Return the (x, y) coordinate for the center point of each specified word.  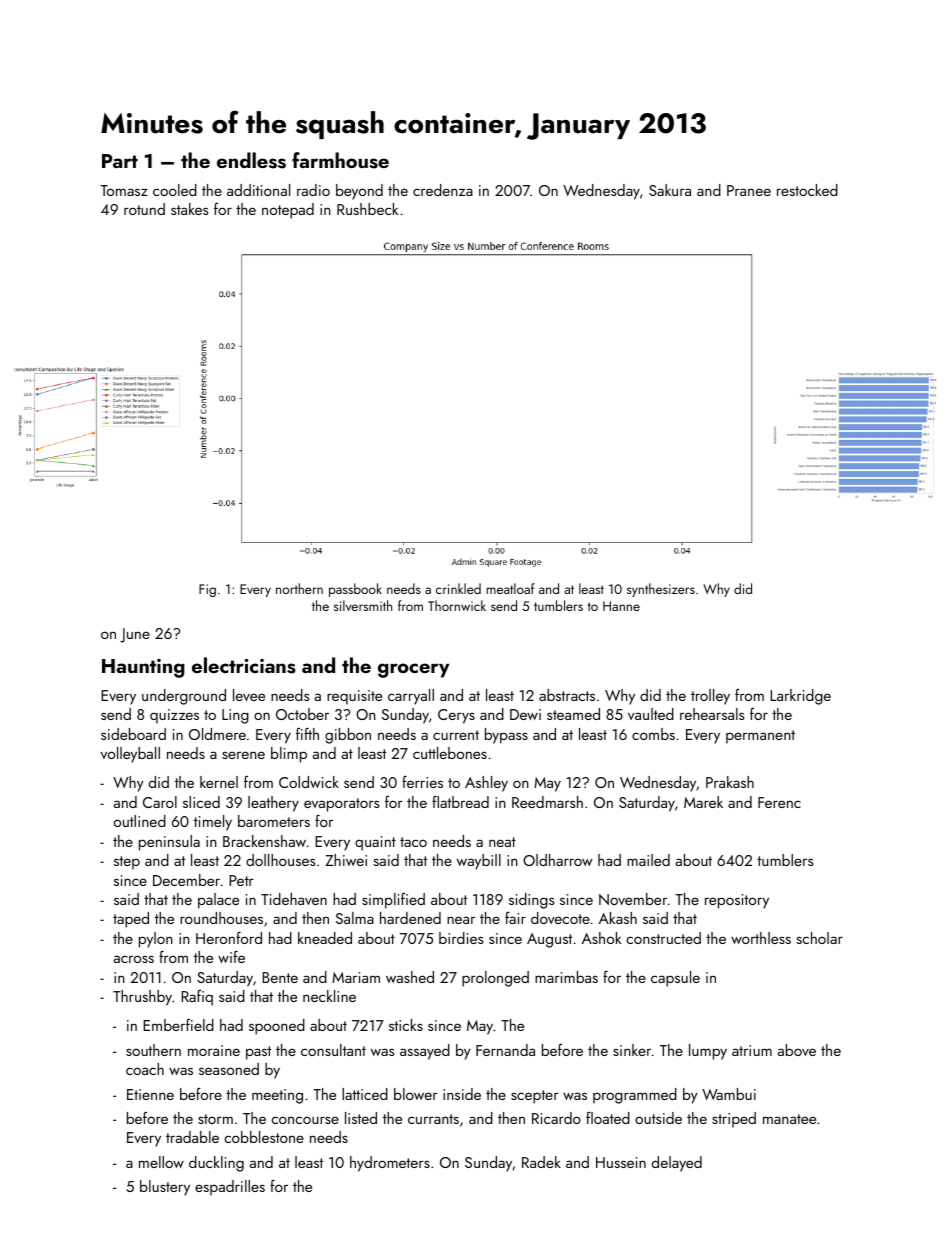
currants (433, 1119)
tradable (192, 1137)
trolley (710, 697)
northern (299, 588)
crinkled (458, 588)
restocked (807, 190)
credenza (443, 190)
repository (737, 901)
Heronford (229, 937)
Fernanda (505, 1050)
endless (251, 160)
